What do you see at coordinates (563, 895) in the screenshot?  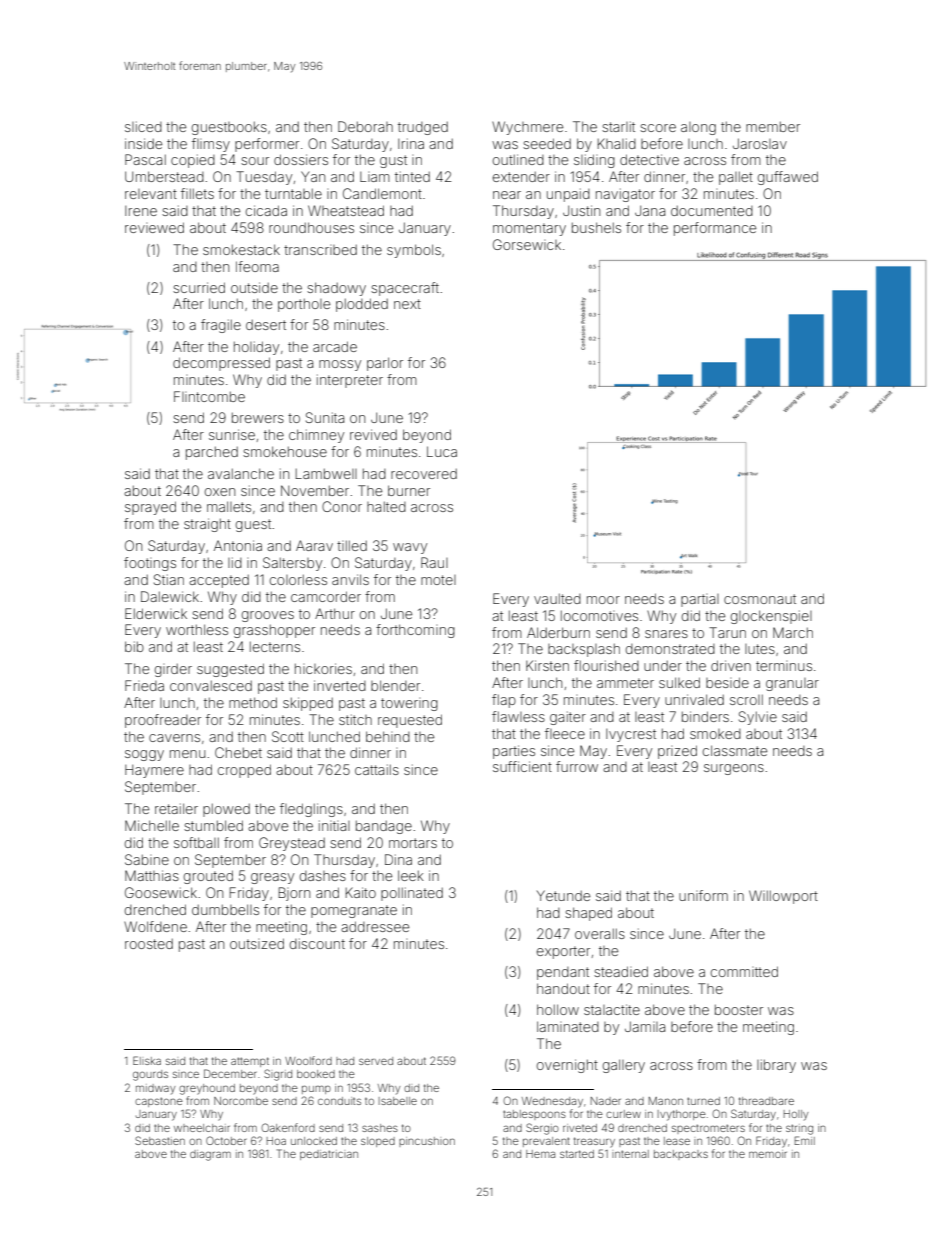 I see `Yetunde` at bounding box center [563, 895].
